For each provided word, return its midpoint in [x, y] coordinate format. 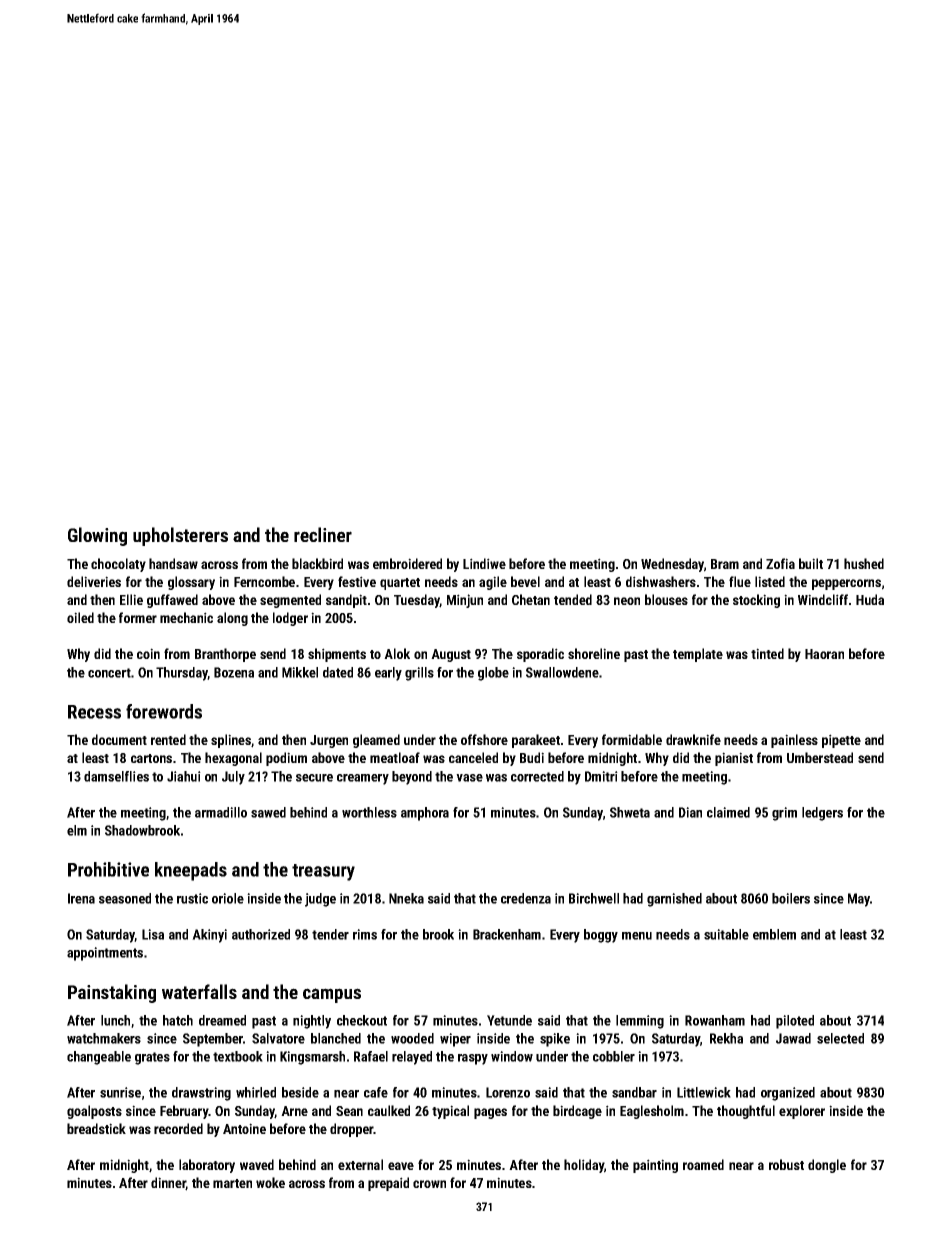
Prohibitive [108, 869]
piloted [795, 1022]
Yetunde [509, 1020]
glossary [191, 583]
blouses [666, 599]
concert [109, 673]
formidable [632, 739]
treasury [323, 872]
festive [357, 581]
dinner [168, 1183]
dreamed [222, 1020]
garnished [674, 900]
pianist [734, 759]
